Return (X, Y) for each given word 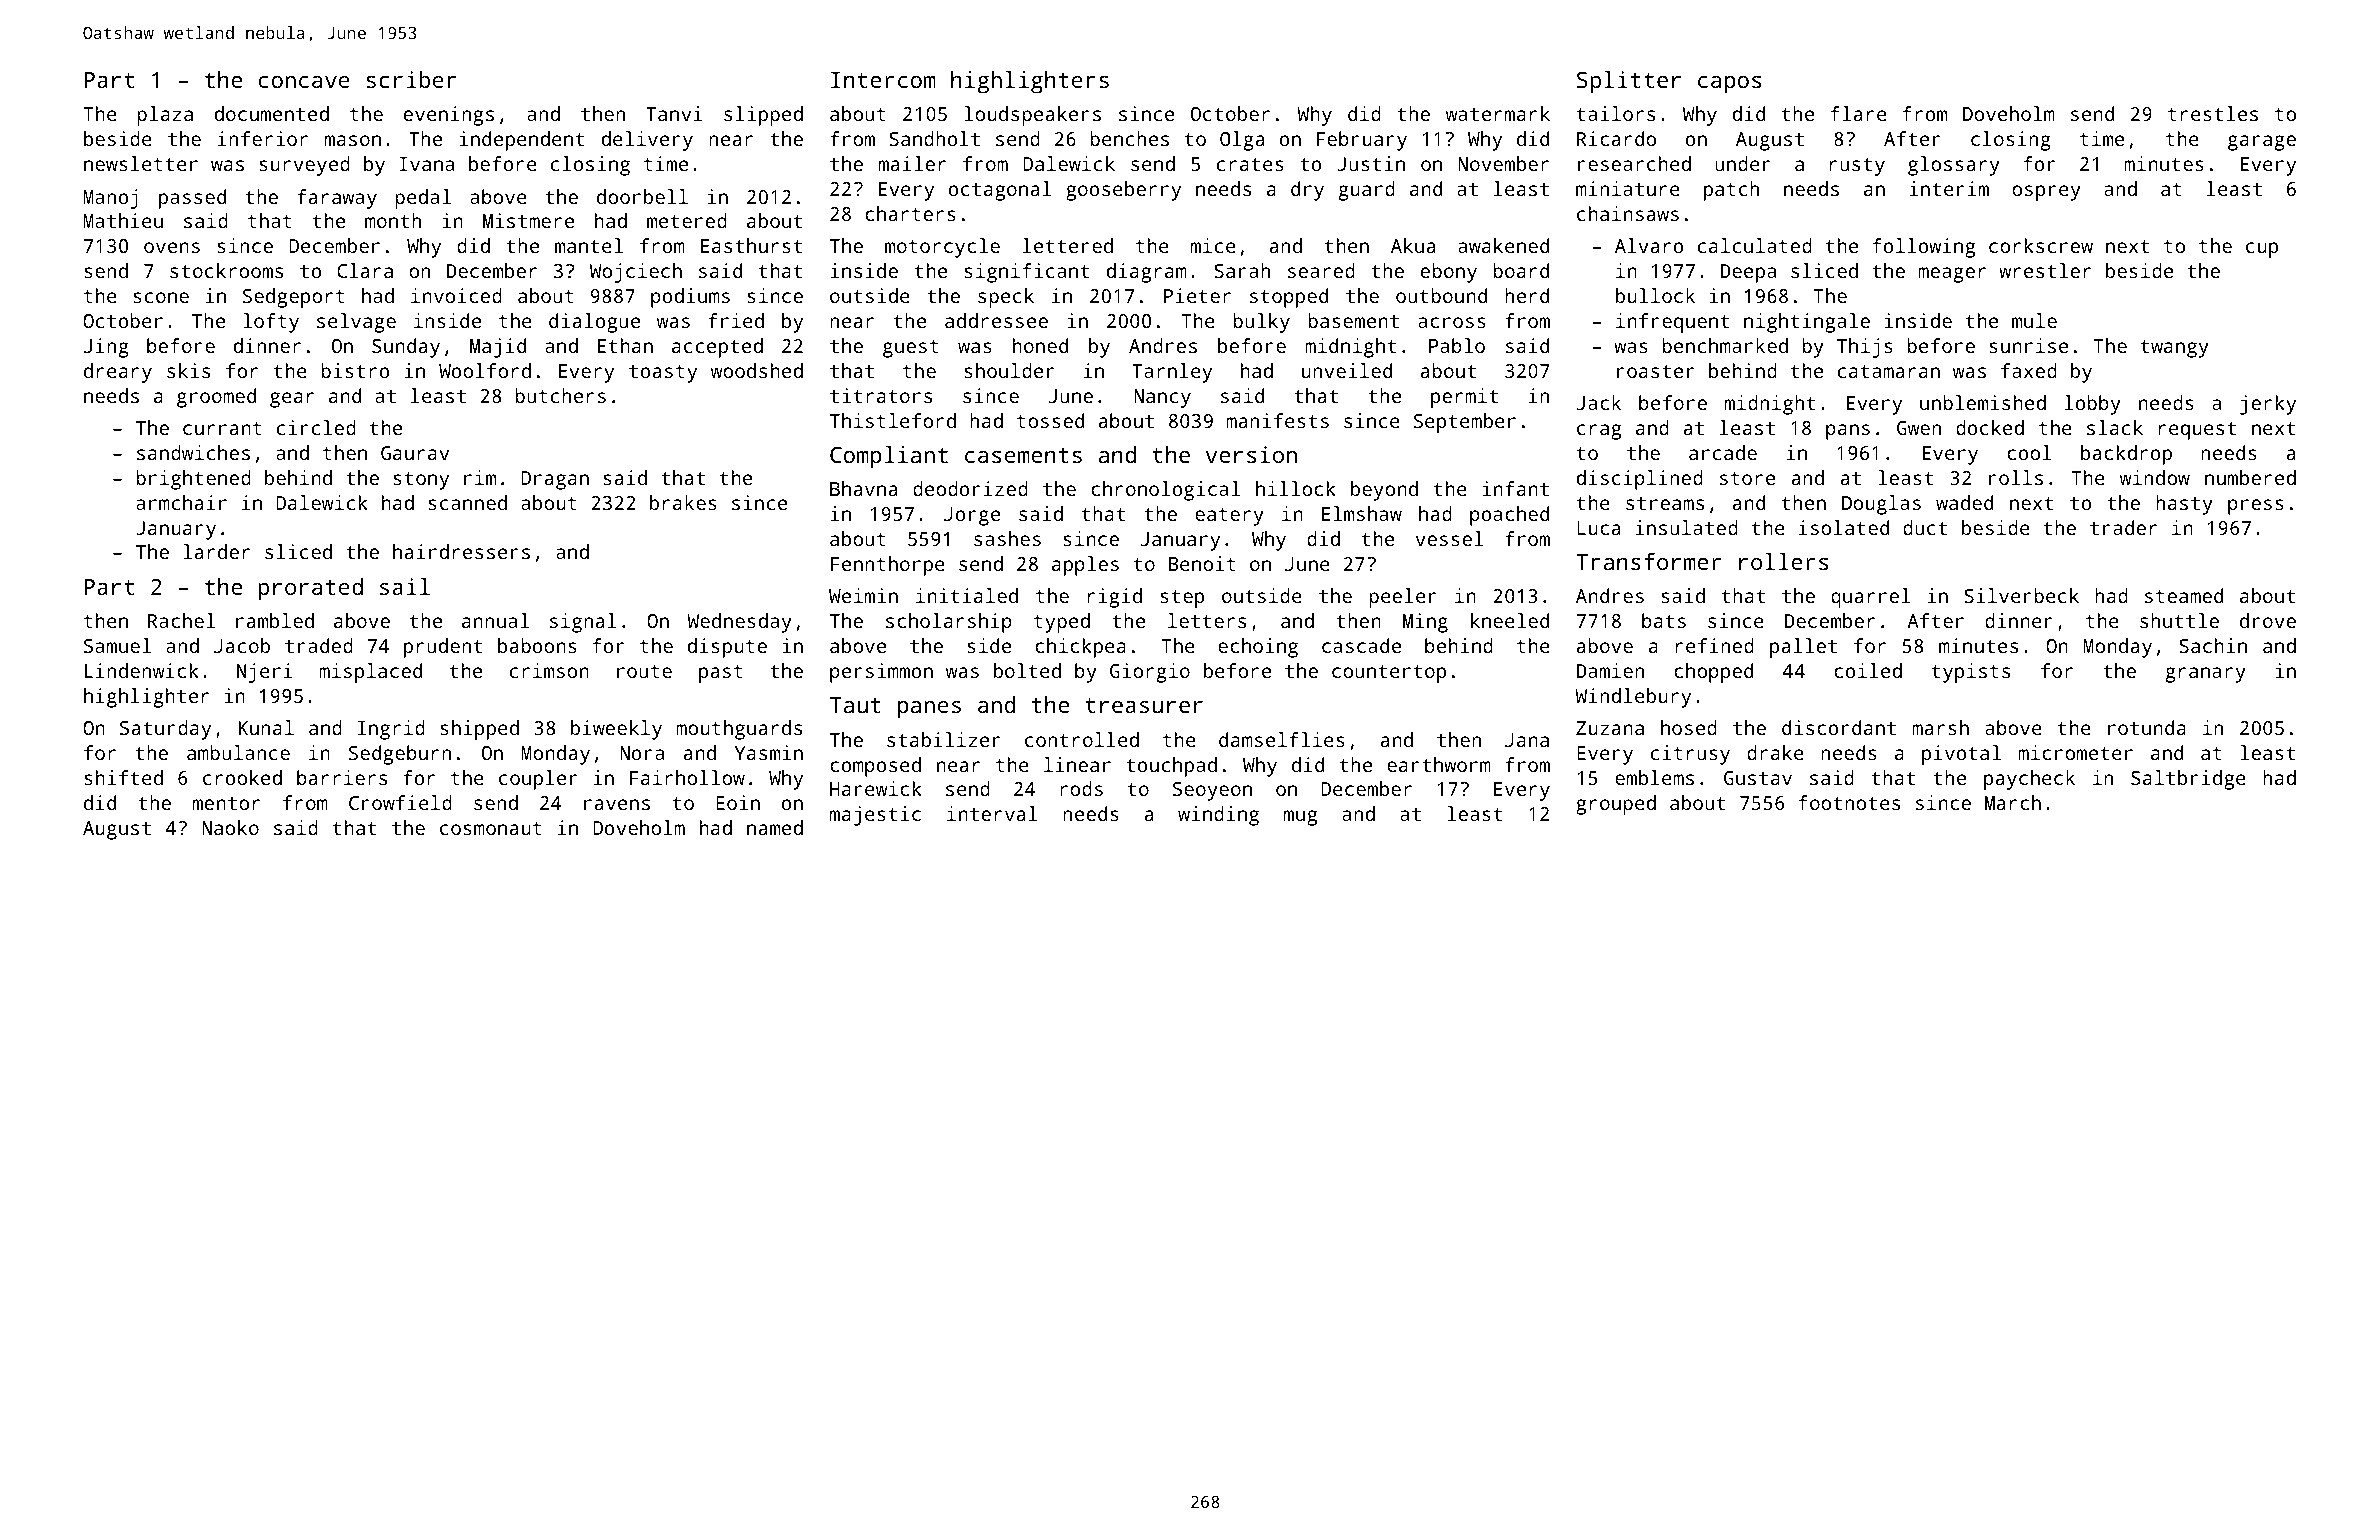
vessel (1449, 538)
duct (1925, 527)
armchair (181, 502)
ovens (172, 247)
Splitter (1629, 82)
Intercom (883, 80)
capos (1729, 85)
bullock (1655, 295)
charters (910, 213)
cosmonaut (491, 828)
